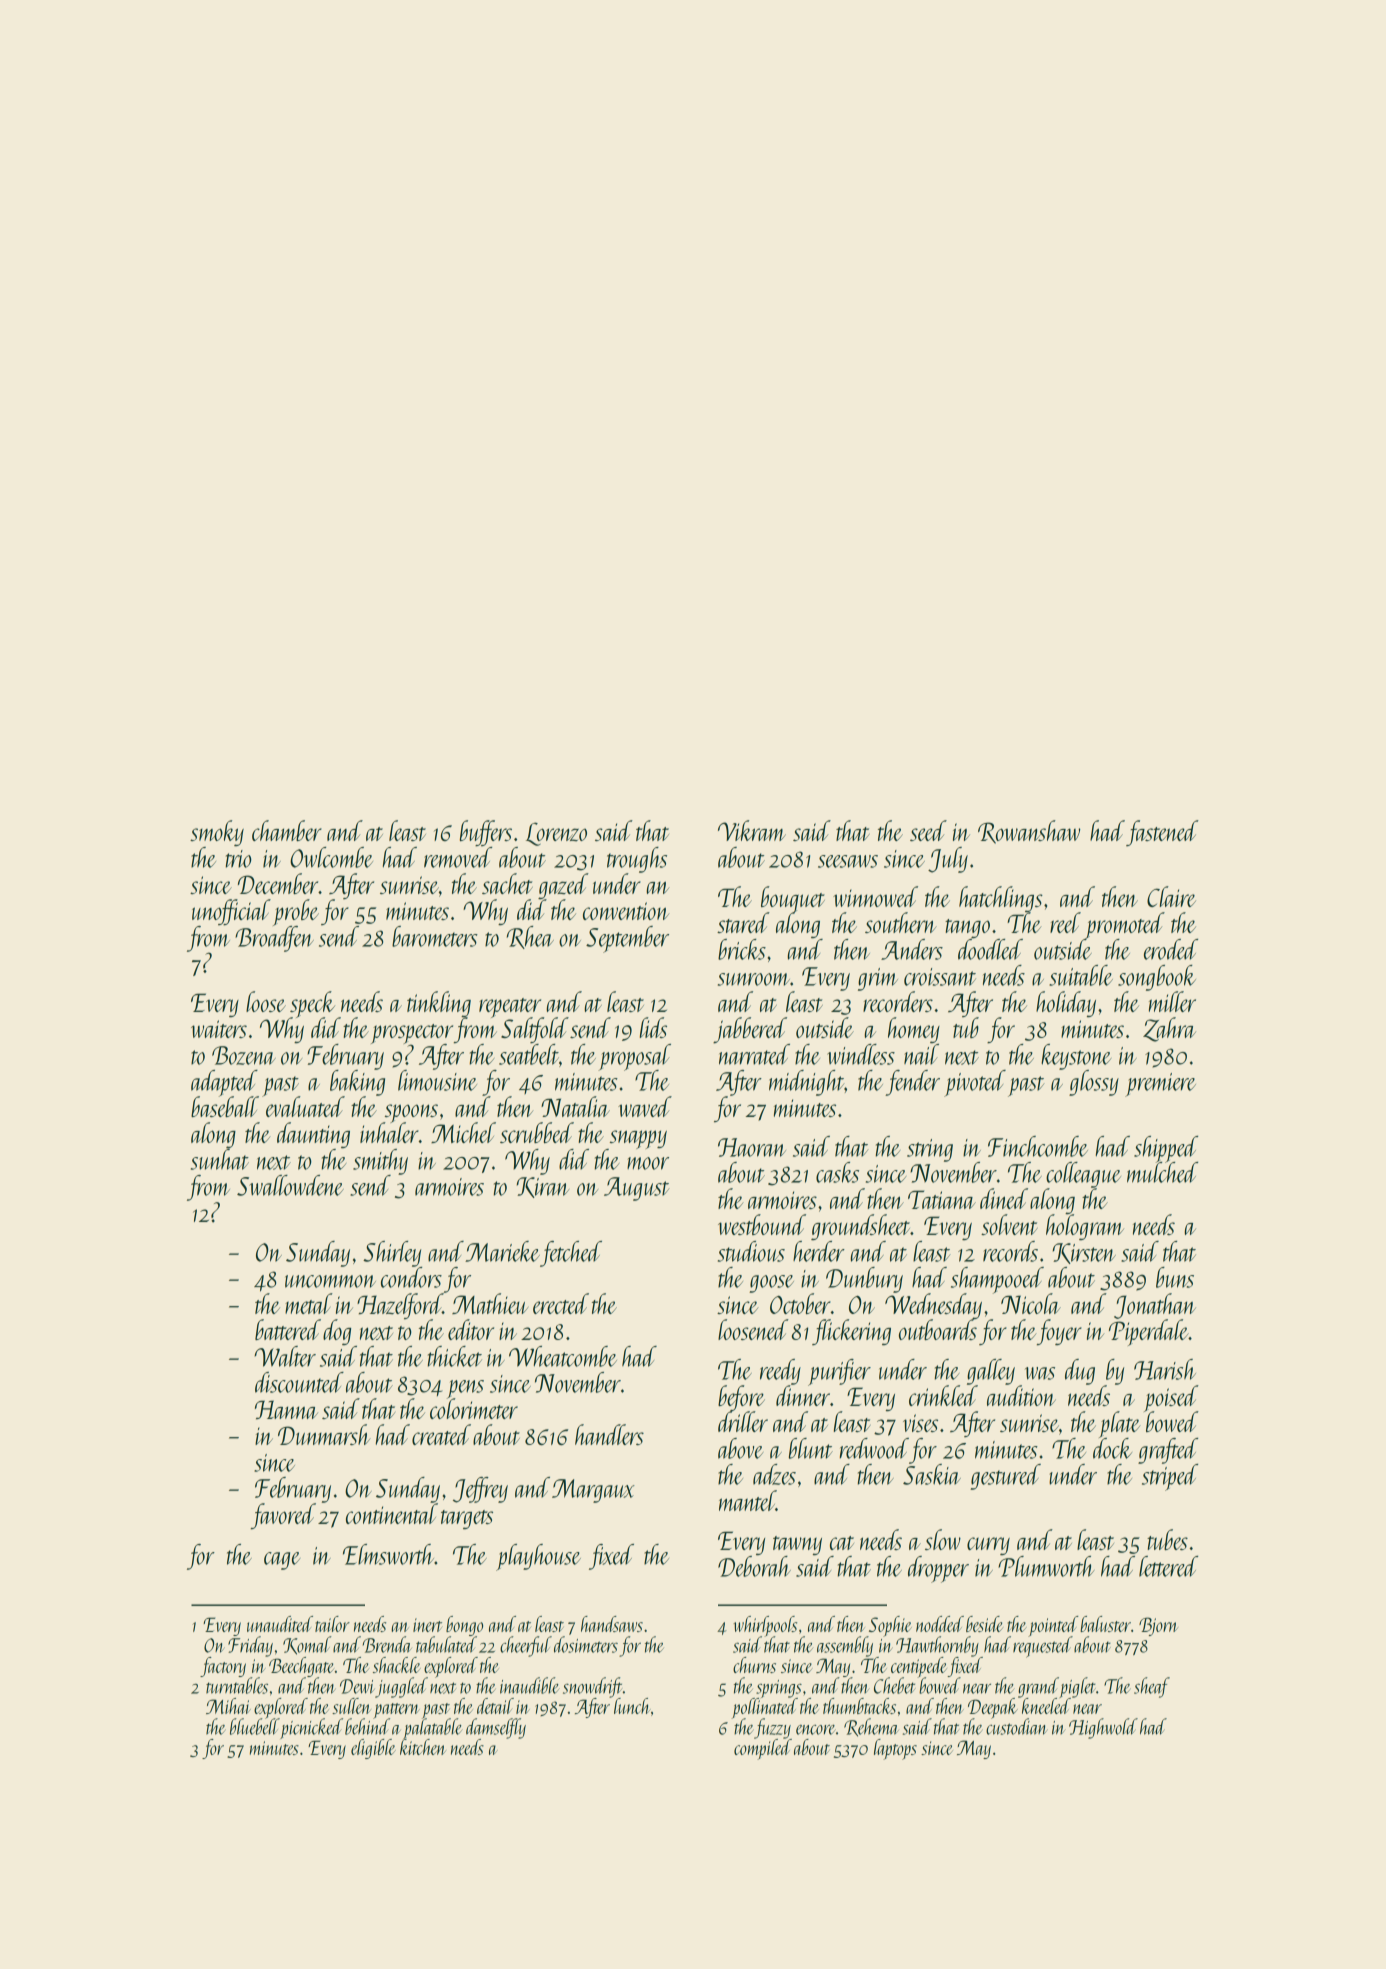  I want to click on sunhat, so click(220, 1159).
